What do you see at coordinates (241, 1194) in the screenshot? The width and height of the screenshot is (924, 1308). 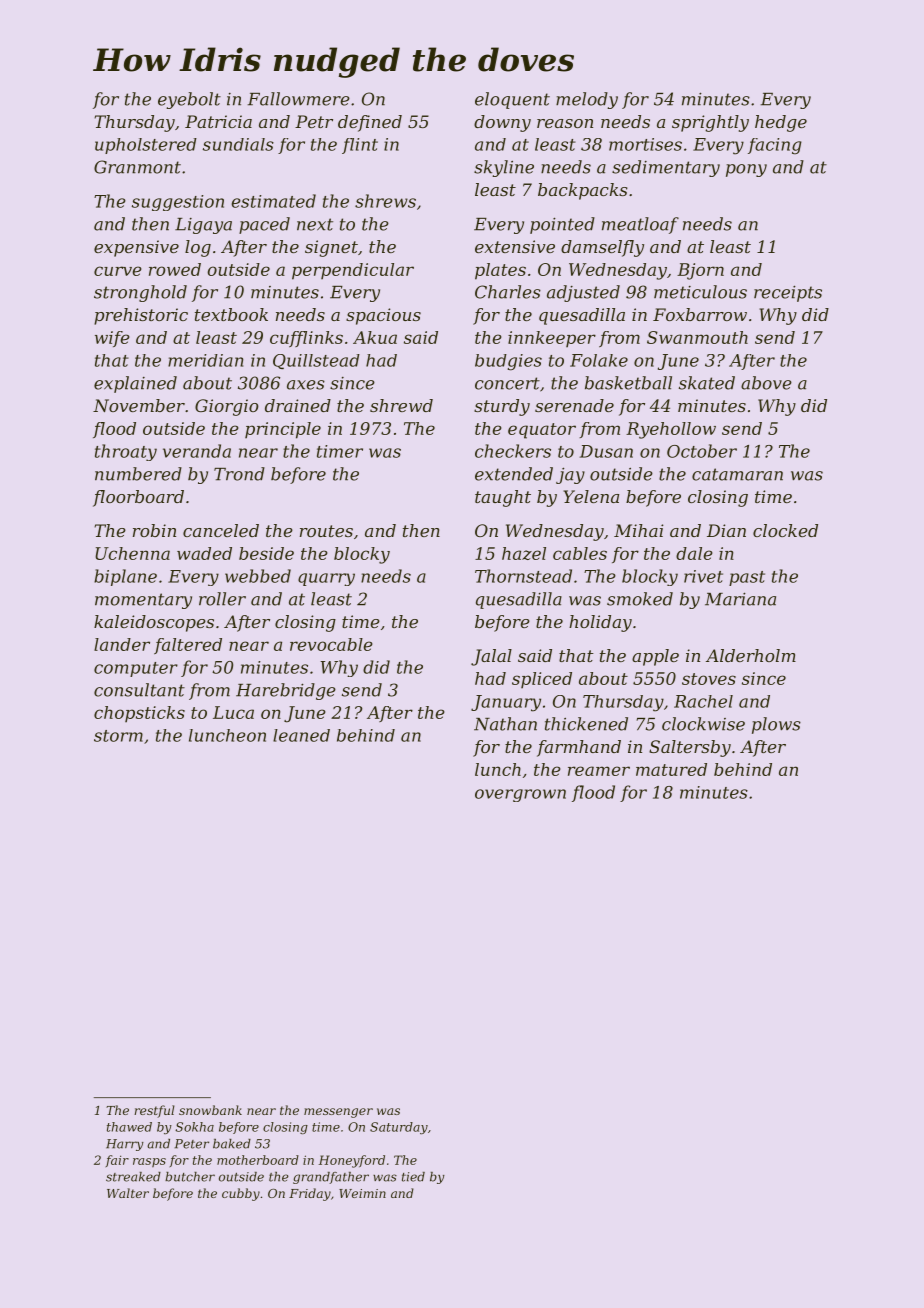 I see `cubby` at bounding box center [241, 1194].
